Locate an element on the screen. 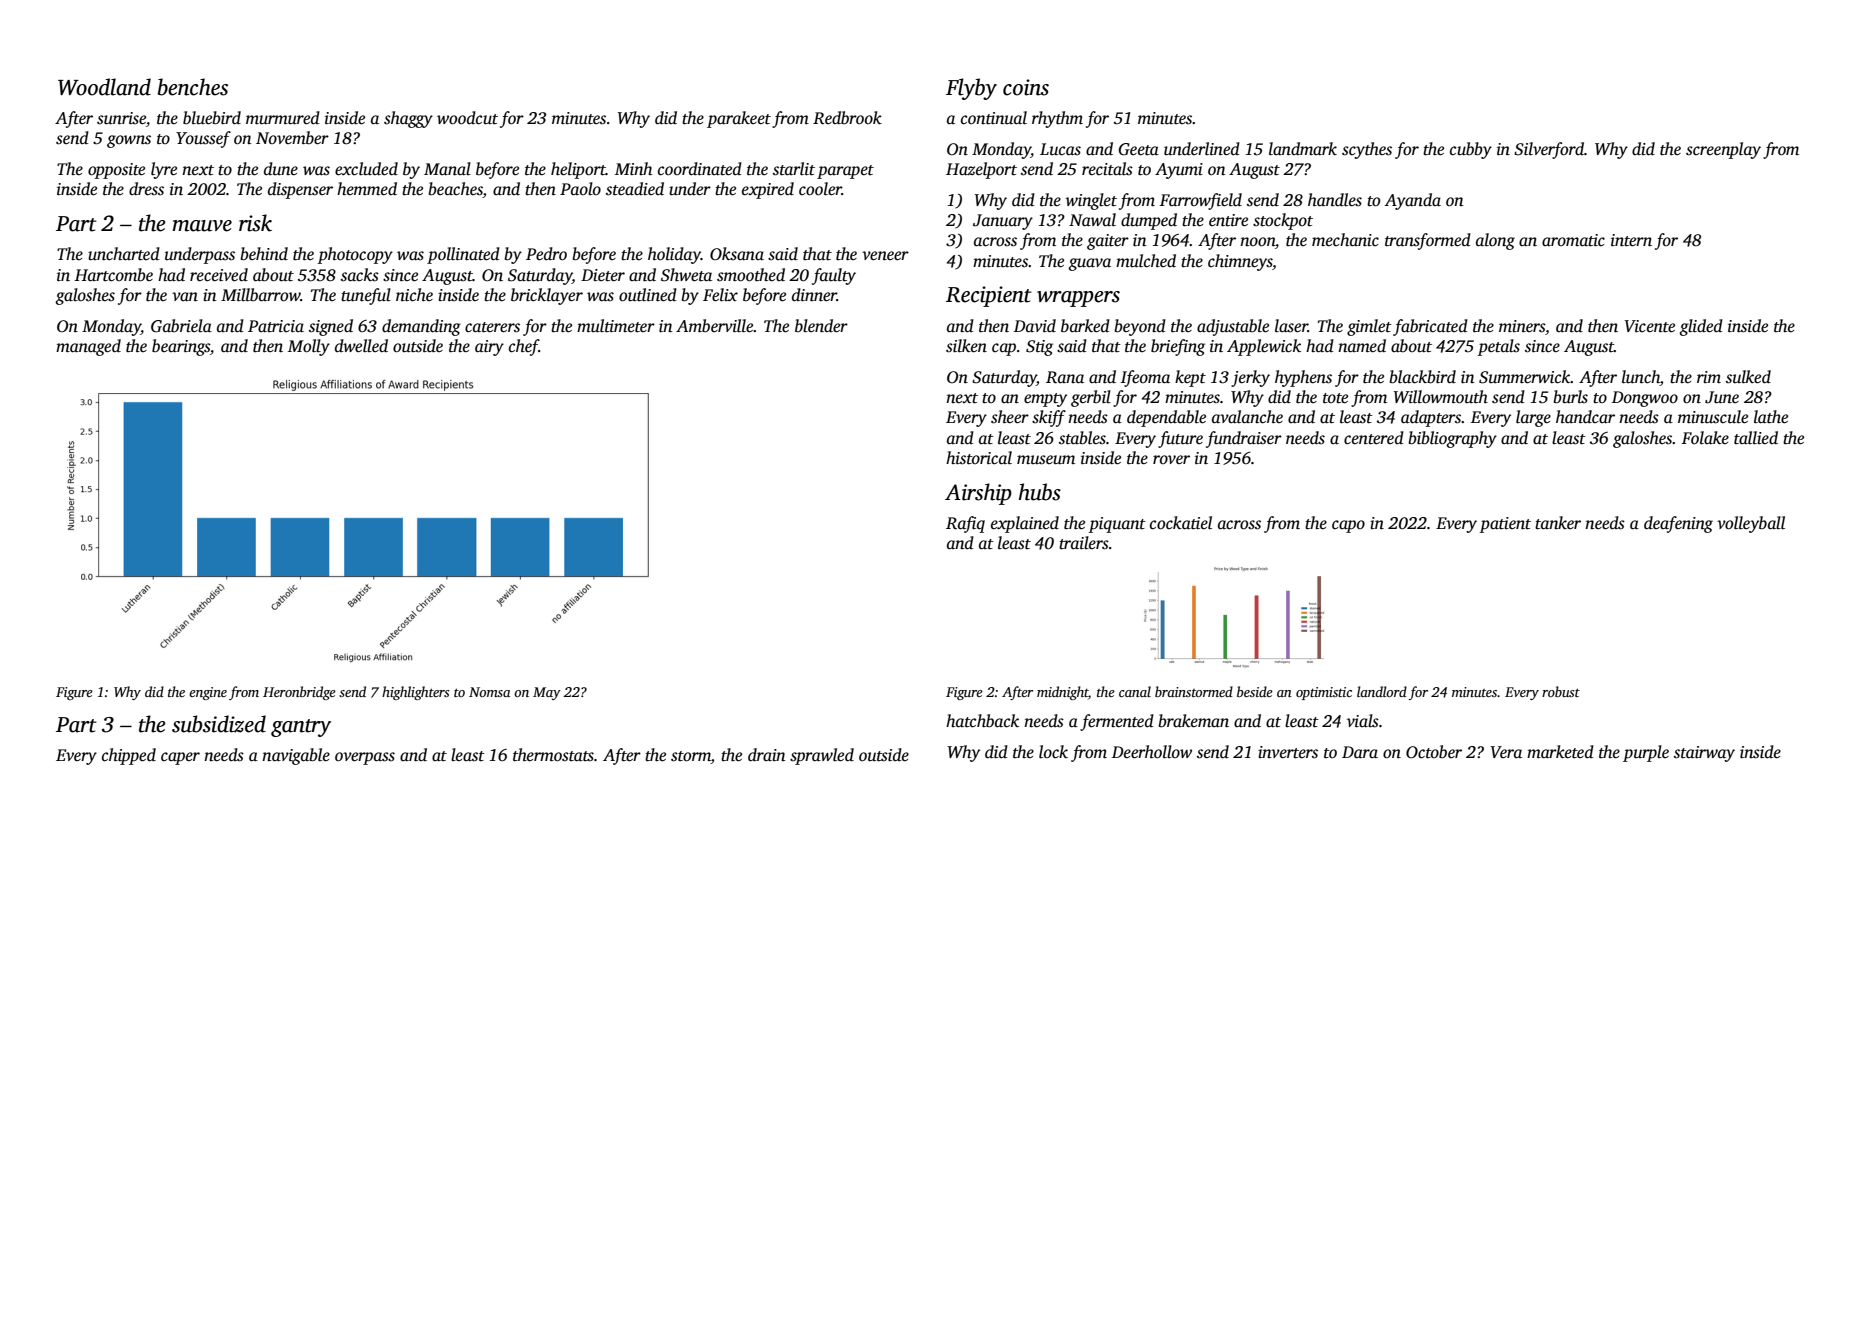  capo is located at coordinates (1348, 526).
